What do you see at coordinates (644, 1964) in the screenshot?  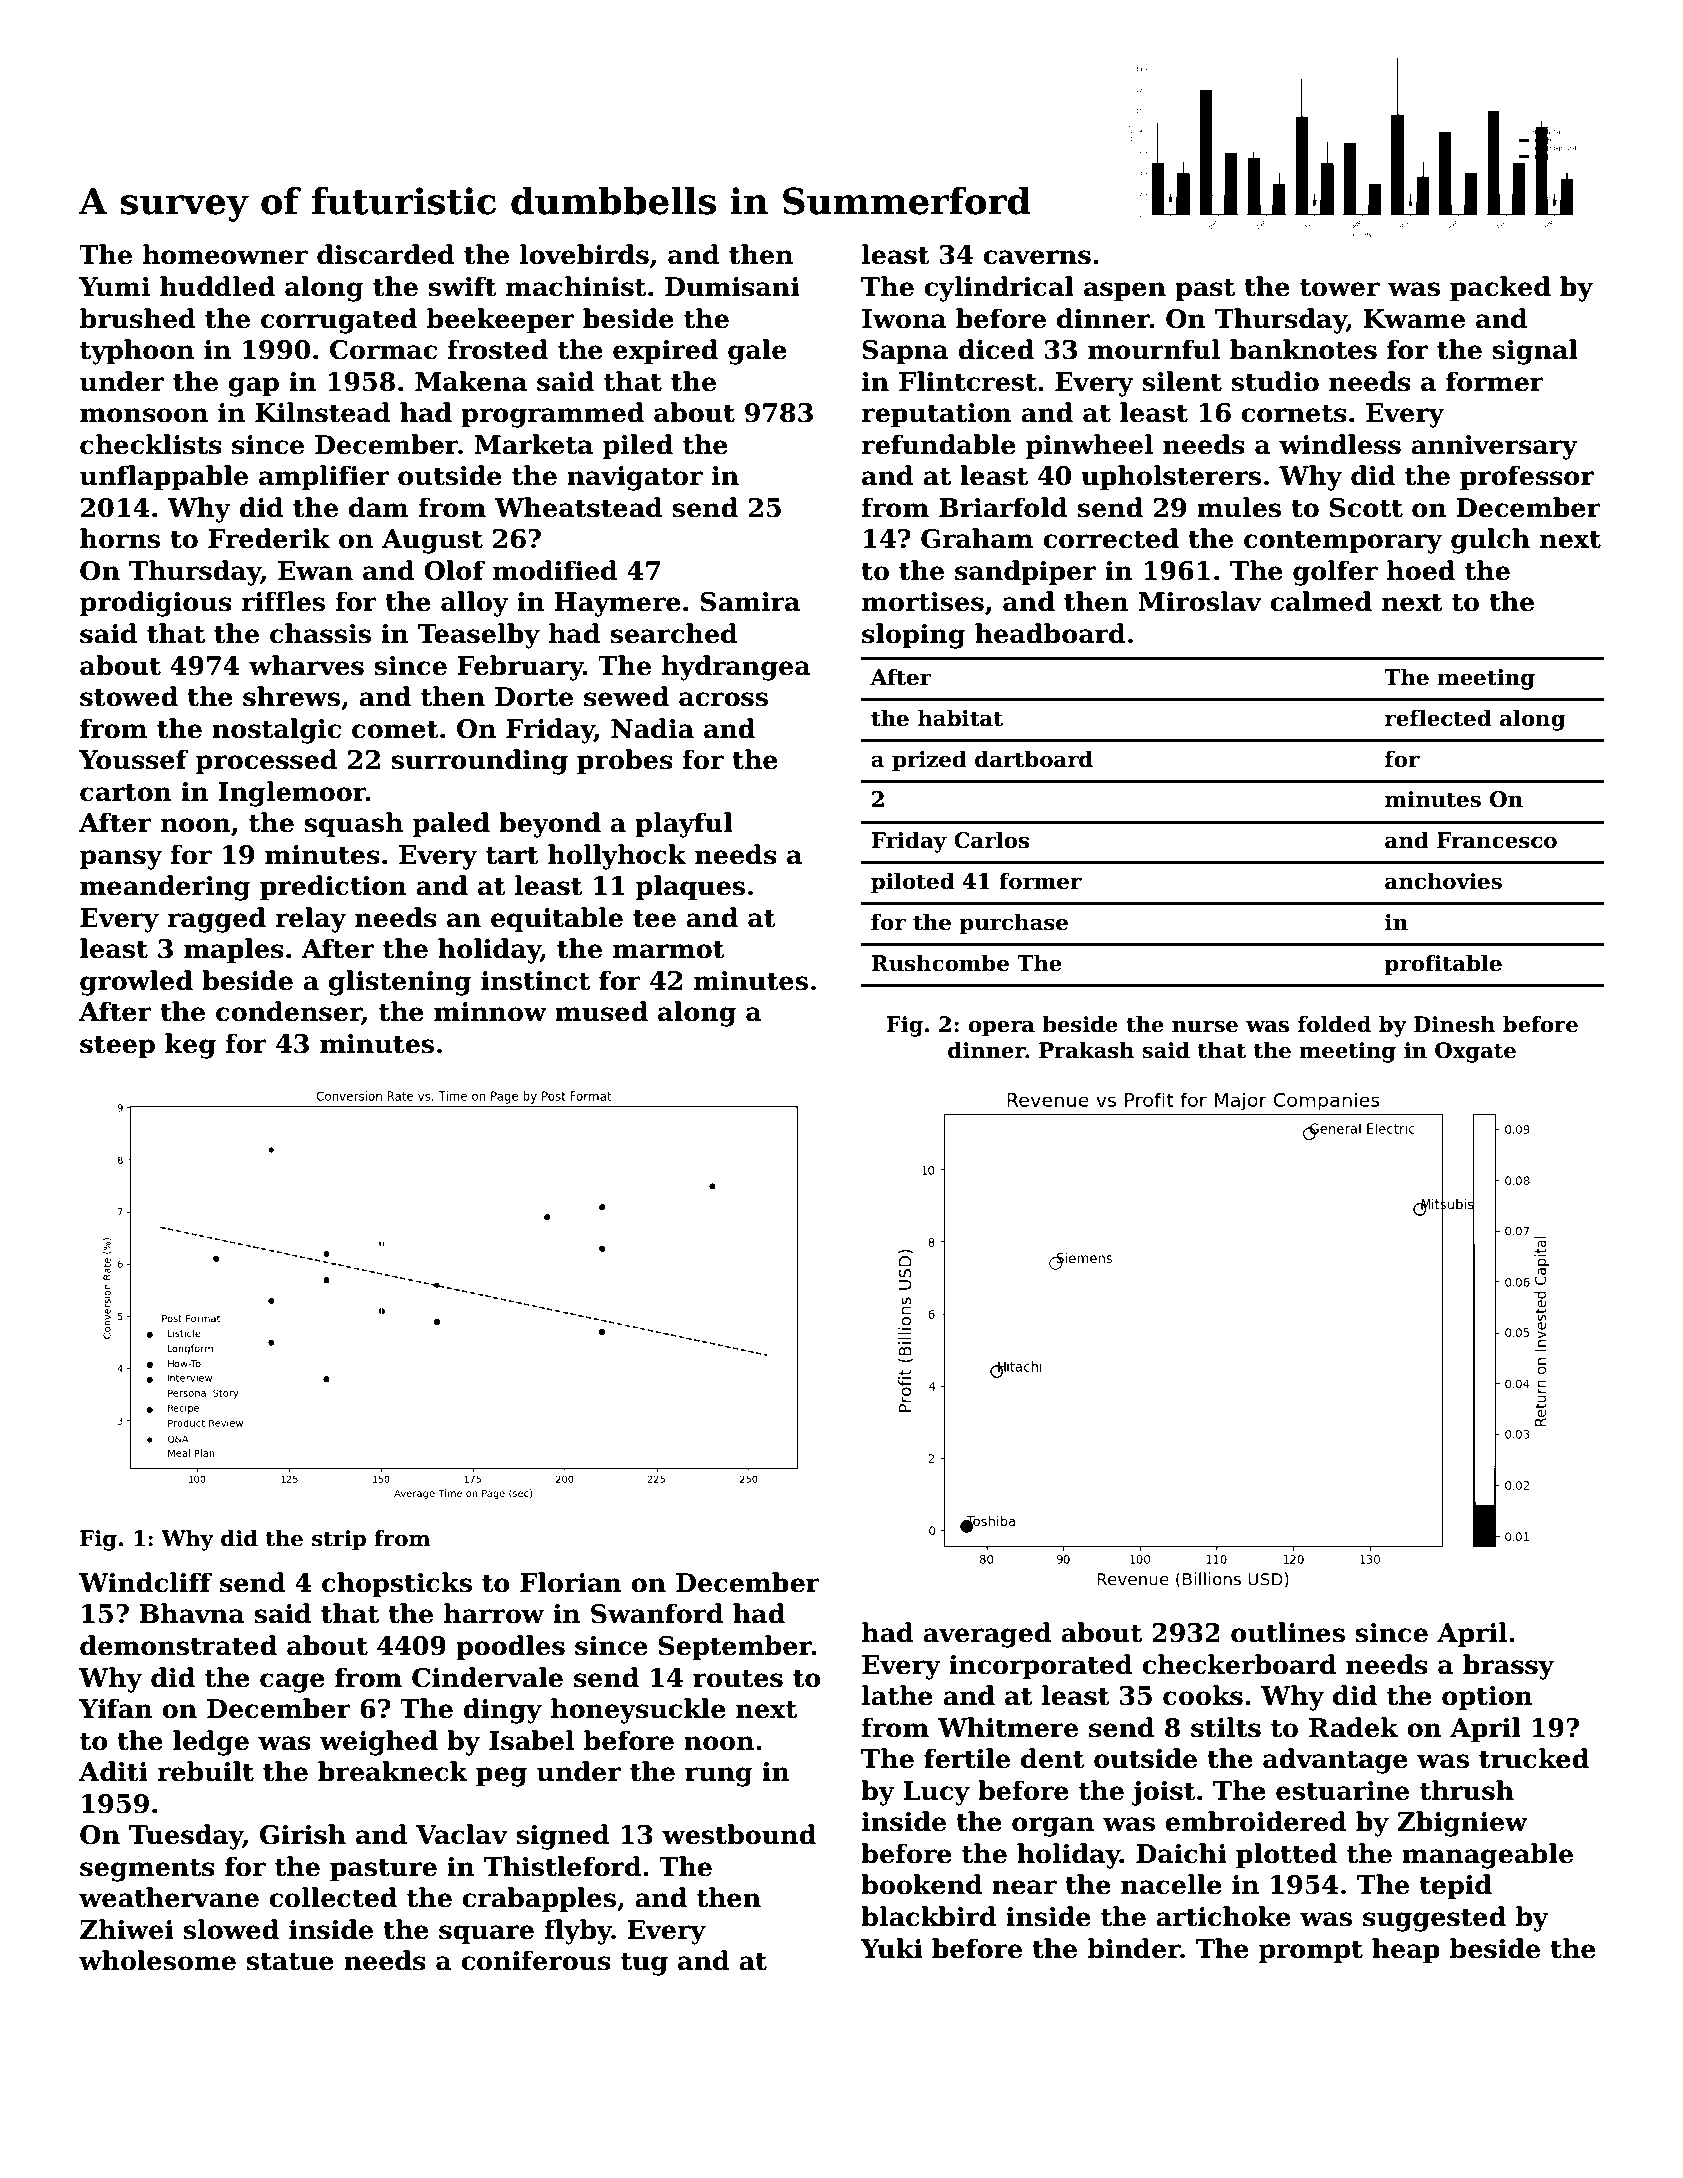 I see `tug` at bounding box center [644, 1964].
